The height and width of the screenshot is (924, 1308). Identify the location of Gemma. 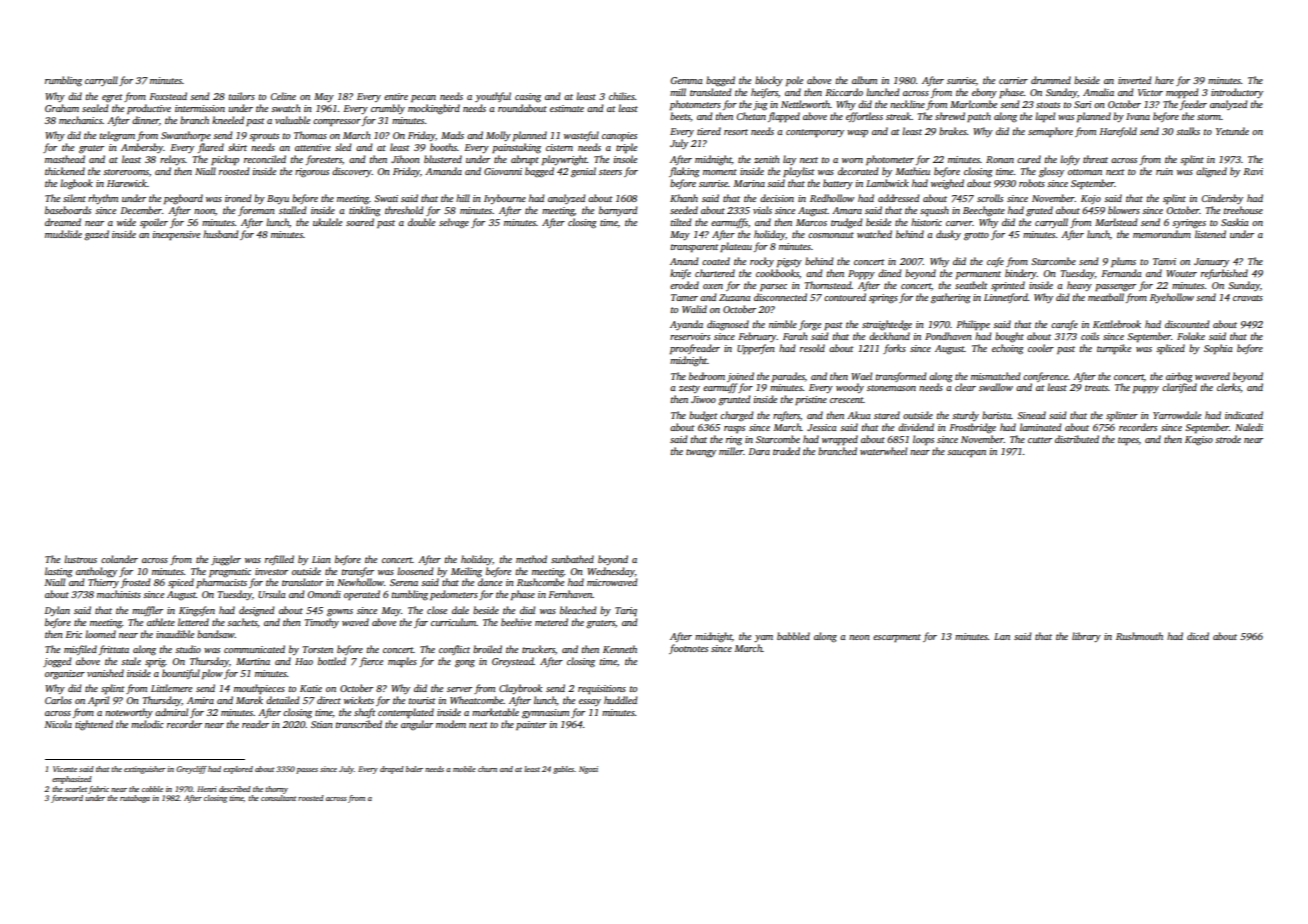
(686, 80).
